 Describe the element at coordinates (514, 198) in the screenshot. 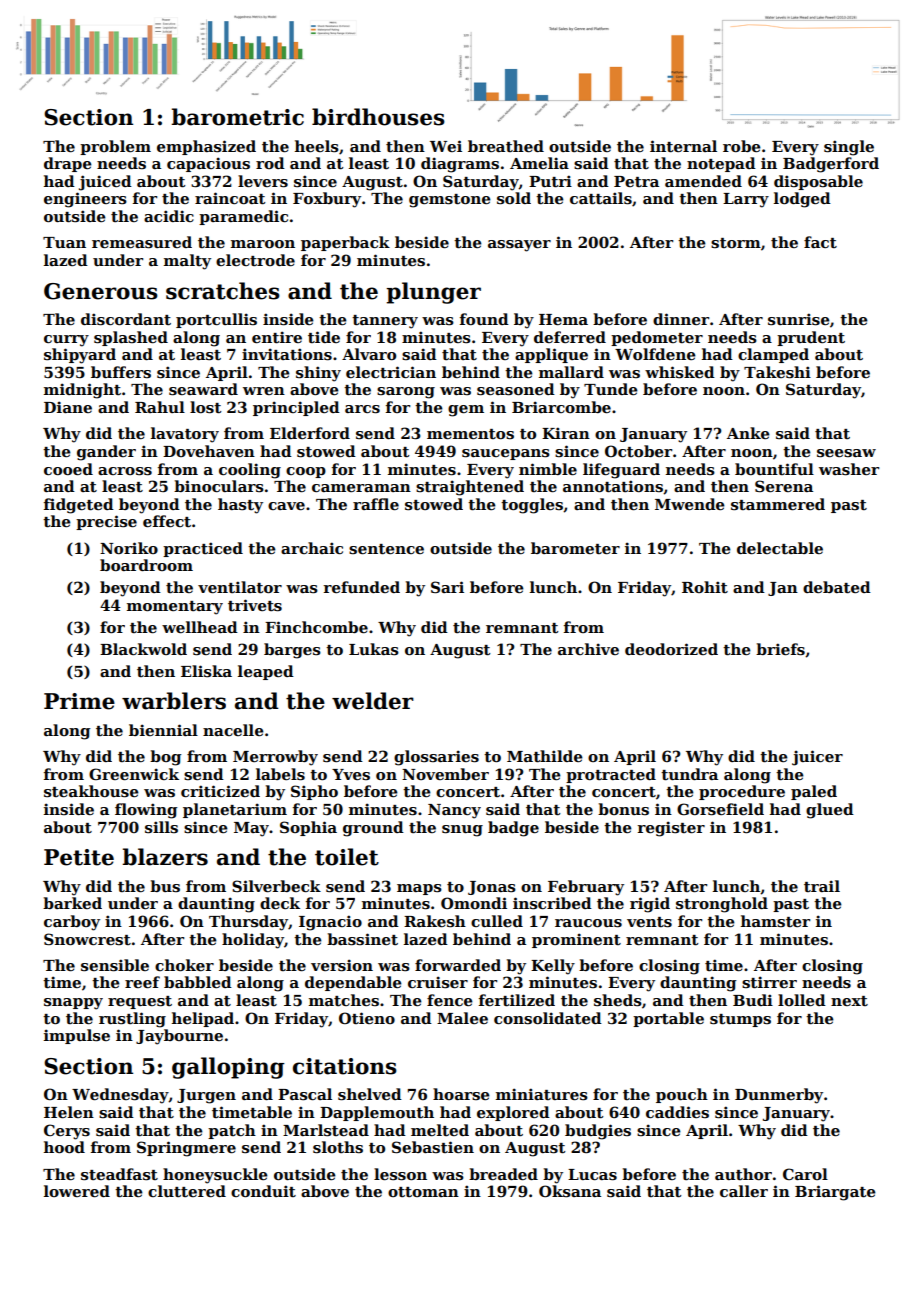

I see `sold` at that location.
